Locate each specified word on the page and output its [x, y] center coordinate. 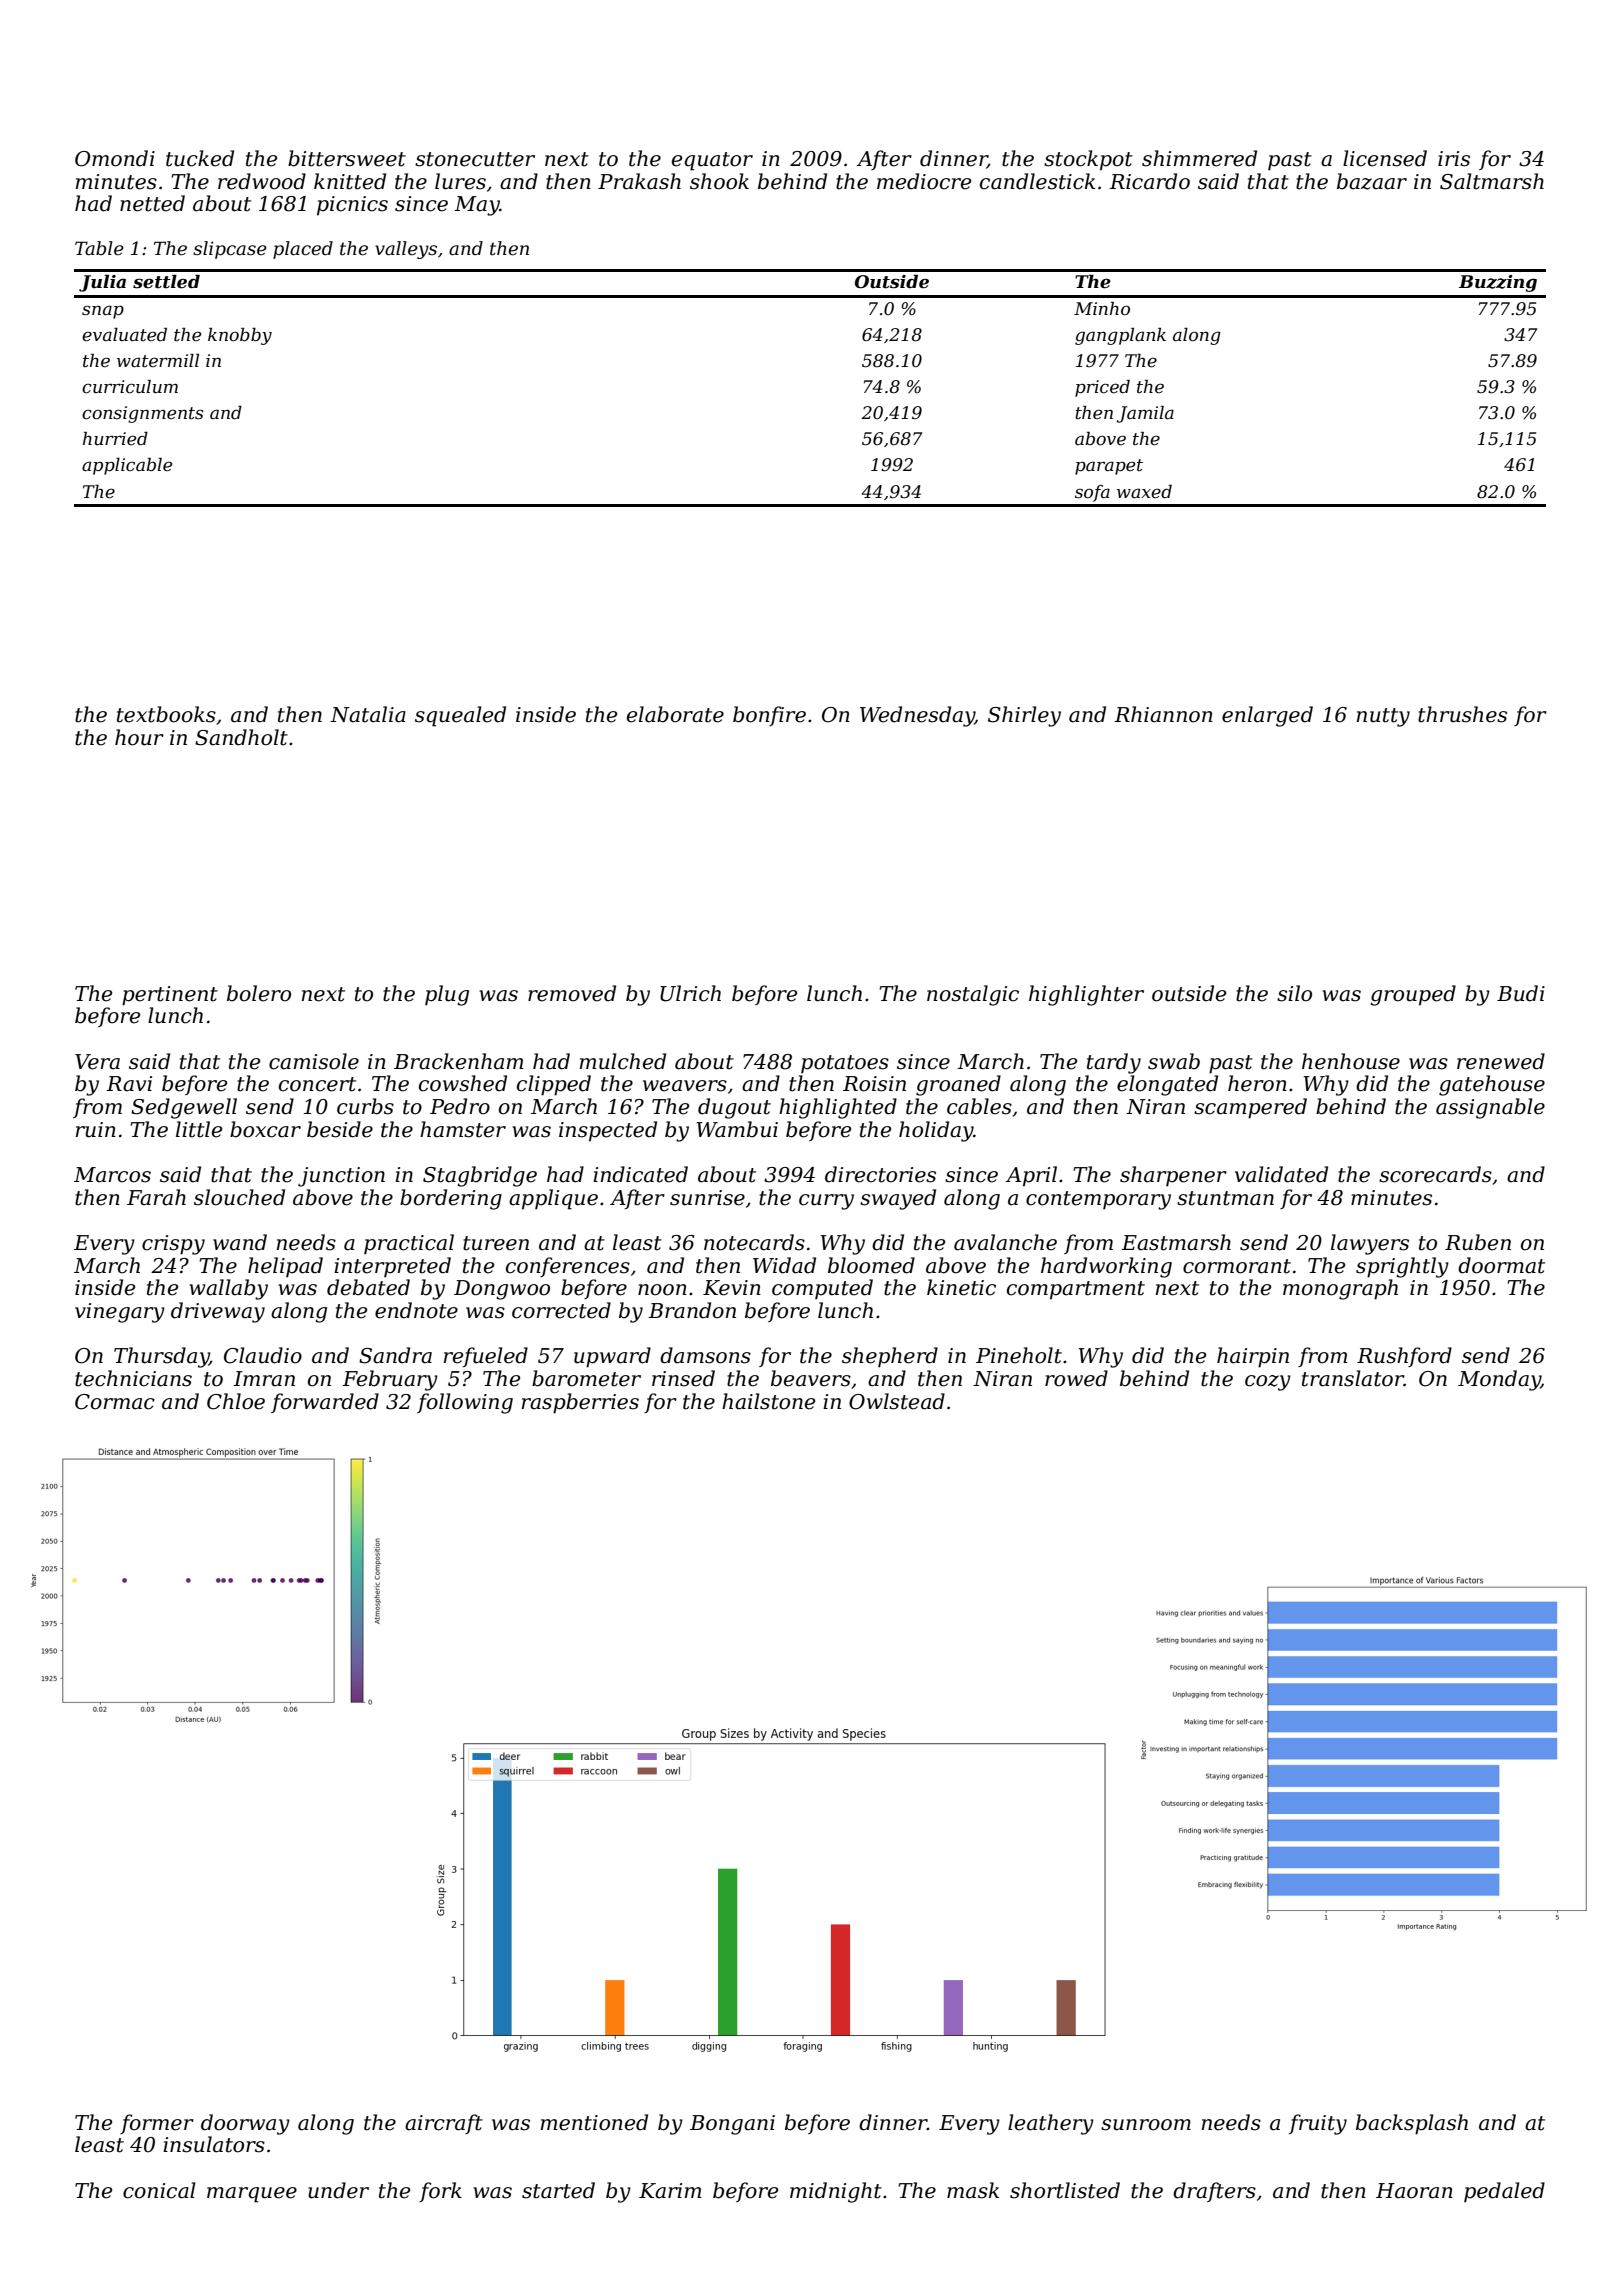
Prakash [639, 181]
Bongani [732, 2125]
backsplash [1412, 2124]
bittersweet [347, 158]
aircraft [444, 2124]
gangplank [1120, 336]
